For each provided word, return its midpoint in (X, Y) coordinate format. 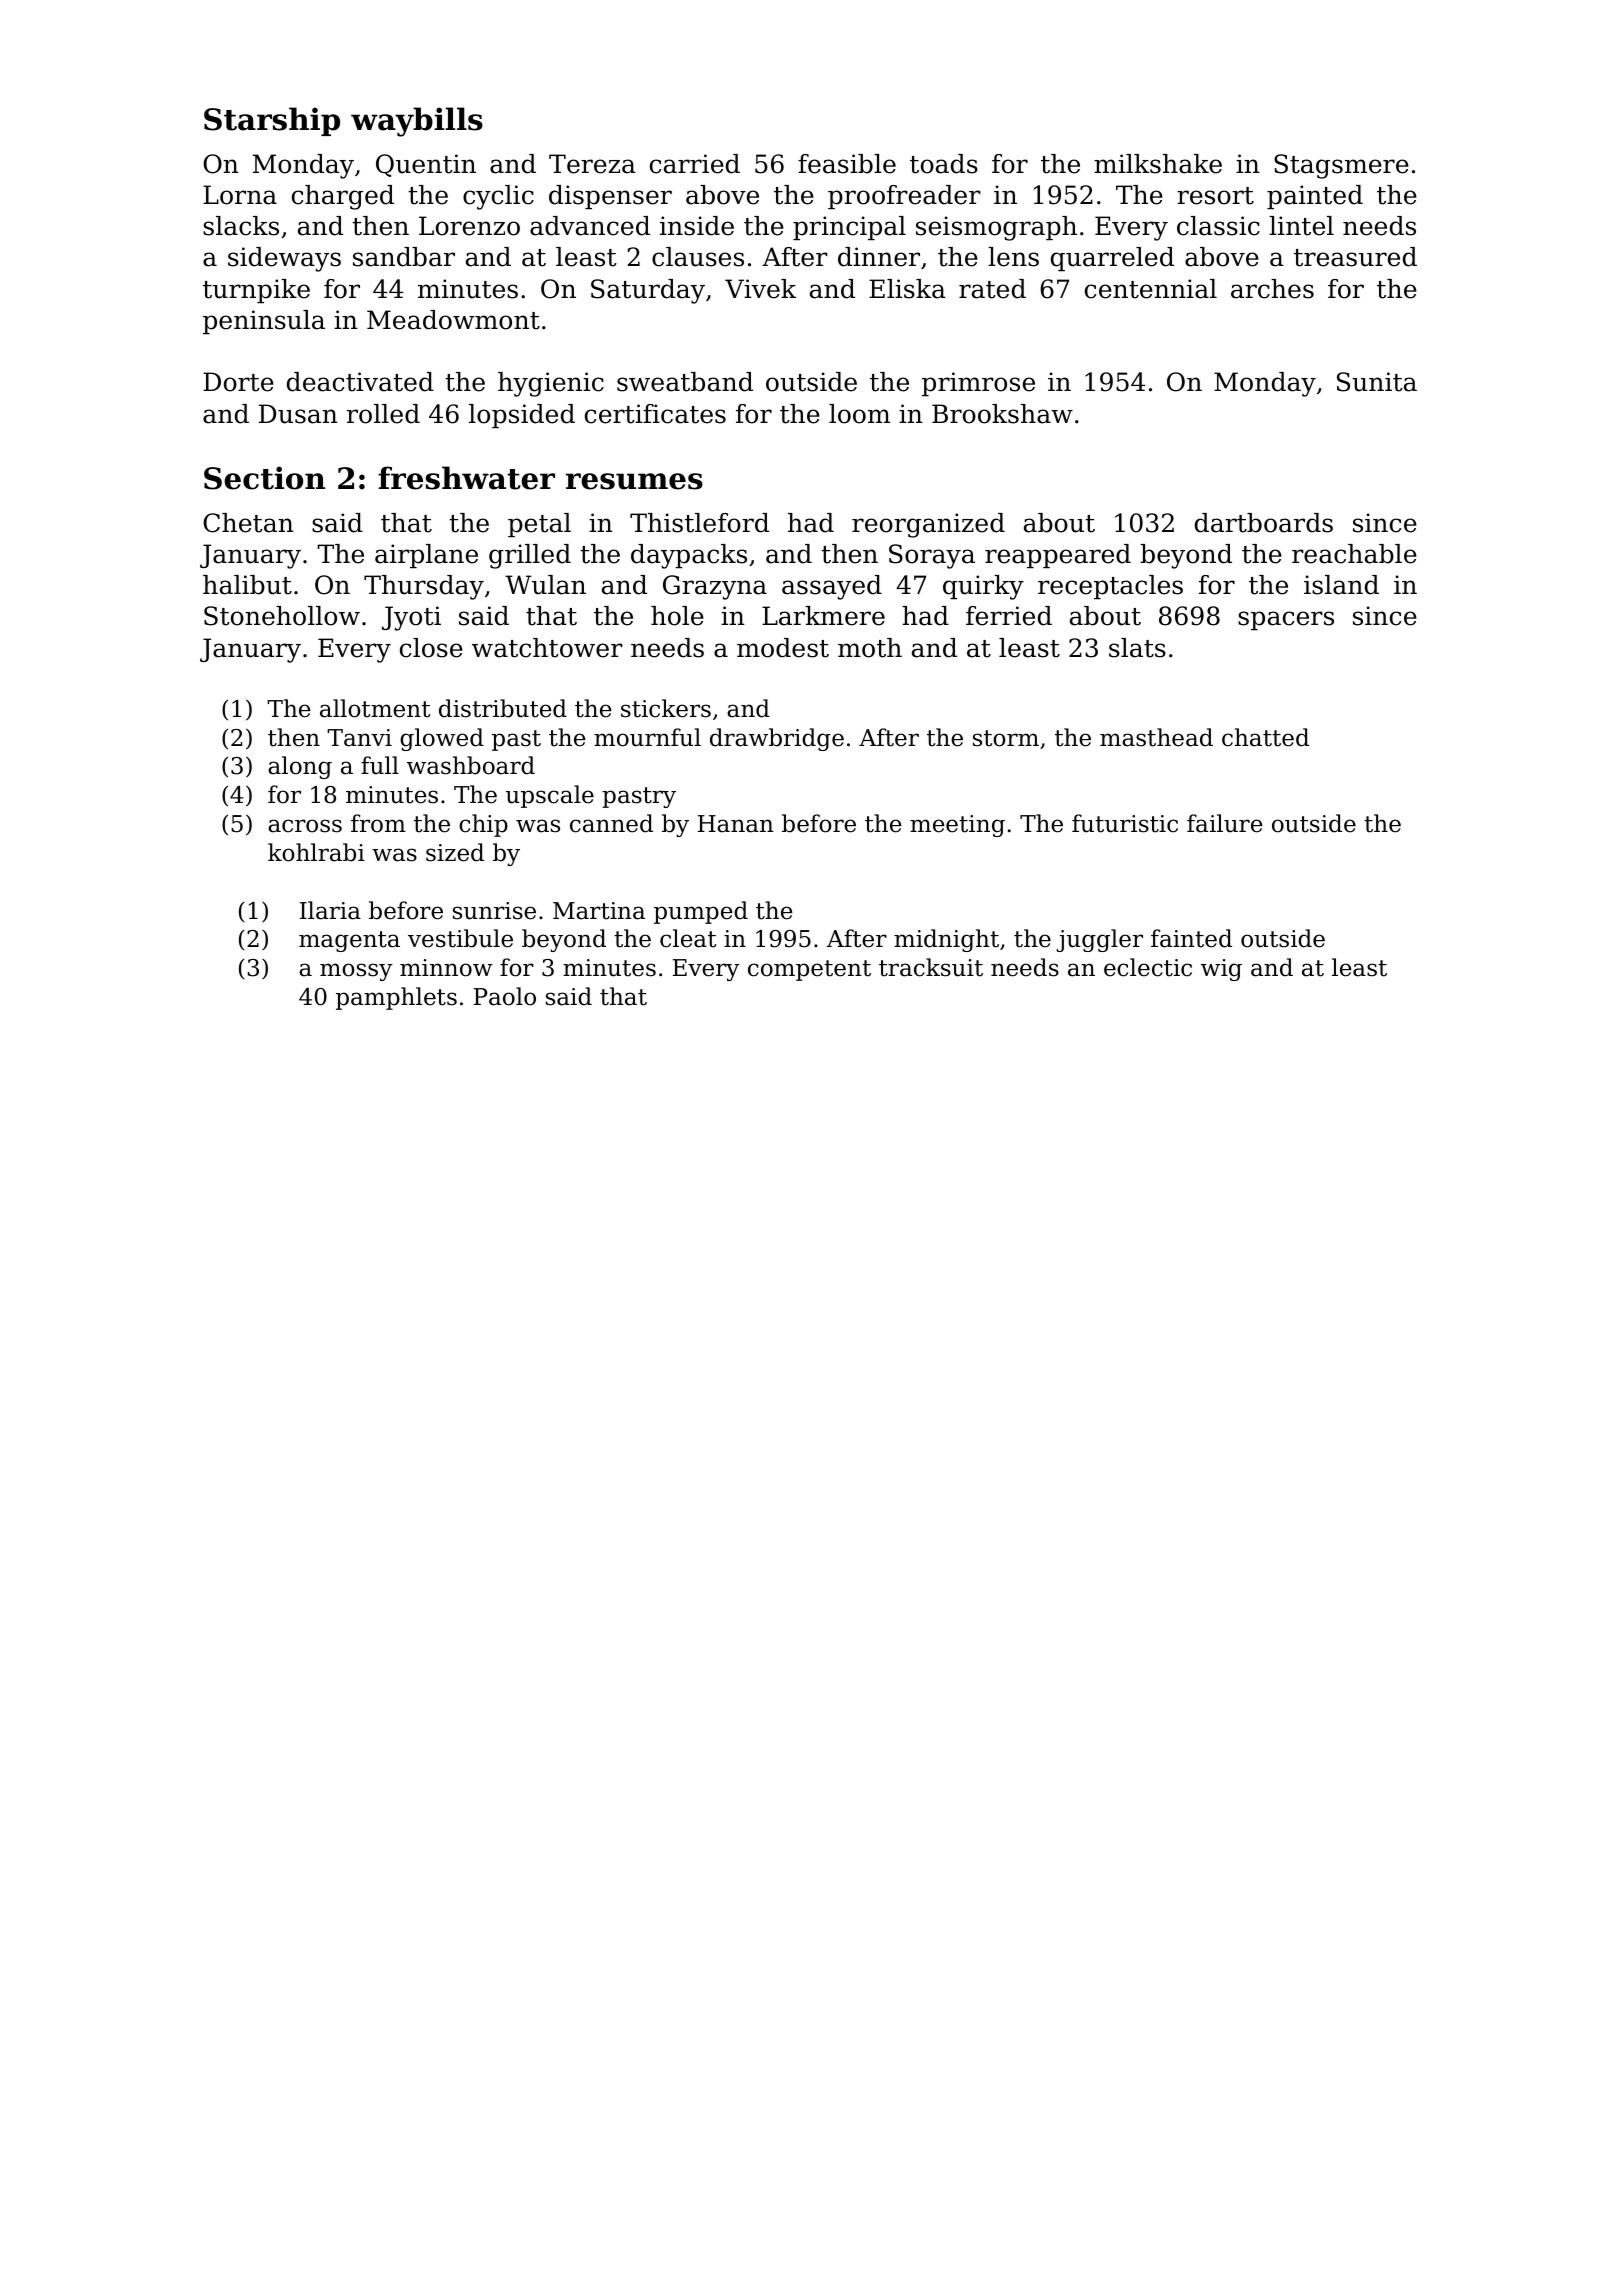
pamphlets (396, 998)
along (300, 767)
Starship (272, 121)
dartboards (1264, 523)
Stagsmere (1341, 166)
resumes (634, 481)
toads (944, 164)
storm (1006, 738)
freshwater (466, 478)
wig (1221, 970)
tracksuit (931, 967)
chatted (1265, 737)
